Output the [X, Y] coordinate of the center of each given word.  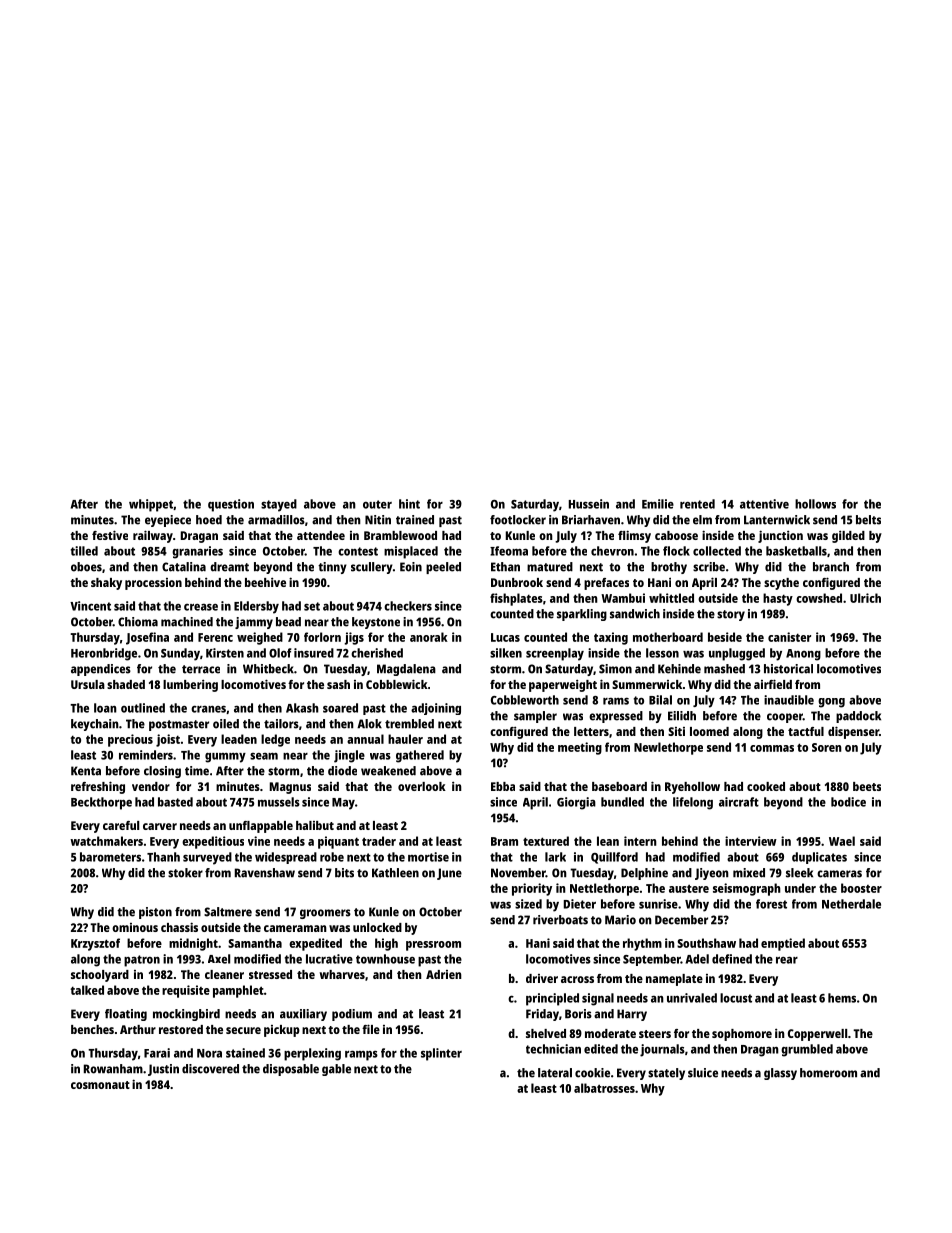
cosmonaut [100, 1085]
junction [780, 536]
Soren [827, 747]
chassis [179, 927]
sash [338, 684]
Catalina [184, 567]
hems [842, 998]
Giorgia [576, 803]
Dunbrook [517, 582]
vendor [151, 786]
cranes [208, 709]
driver [542, 978]
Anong [803, 655]
